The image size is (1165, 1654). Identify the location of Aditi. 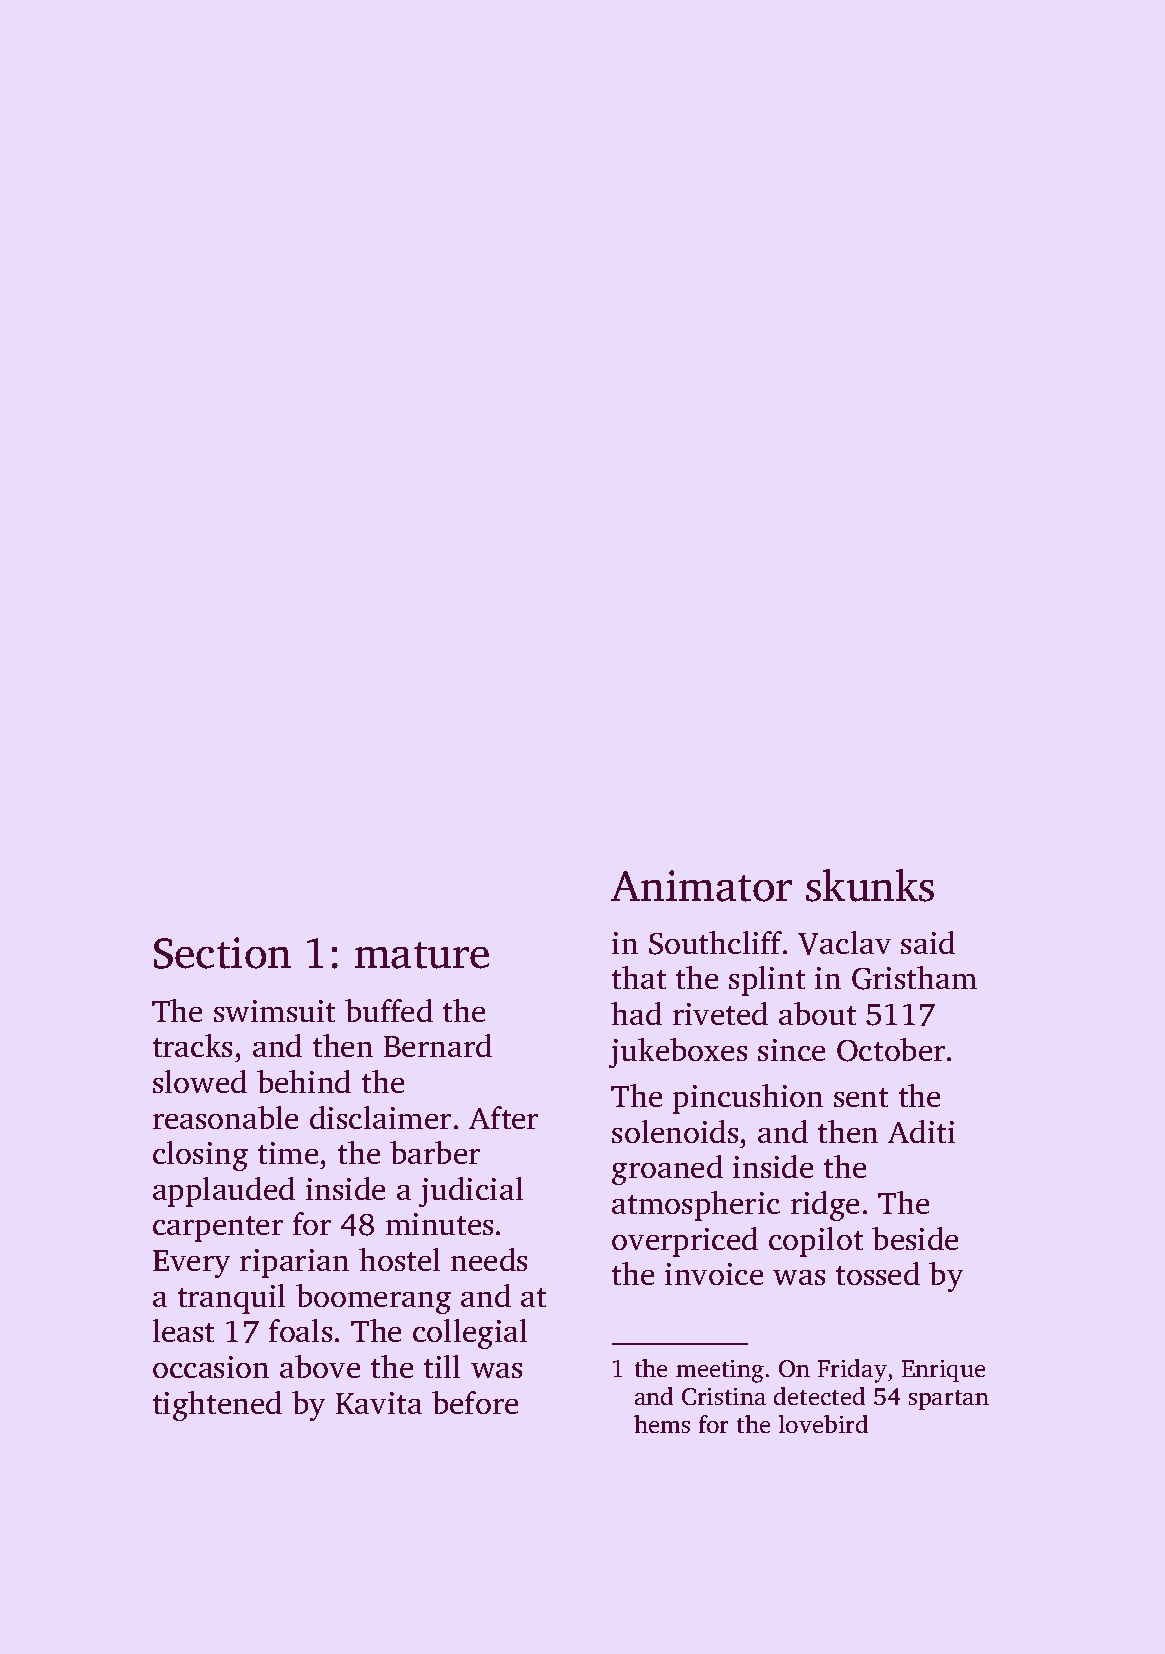
(921, 1131).
